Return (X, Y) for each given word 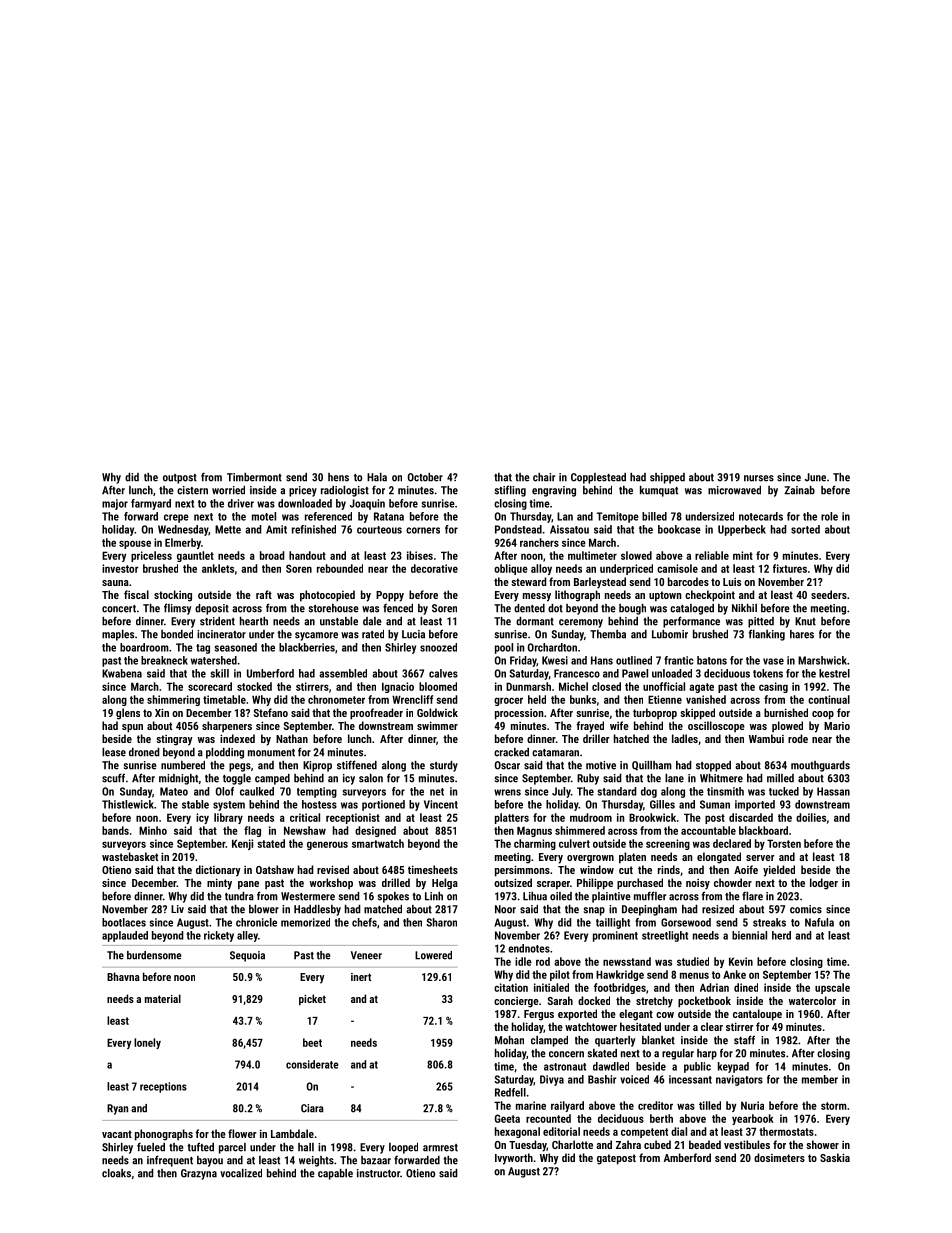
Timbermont (254, 477)
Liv (177, 909)
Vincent (441, 804)
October (425, 477)
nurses (759, 478)
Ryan (117, 1109)
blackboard (763, 830)
